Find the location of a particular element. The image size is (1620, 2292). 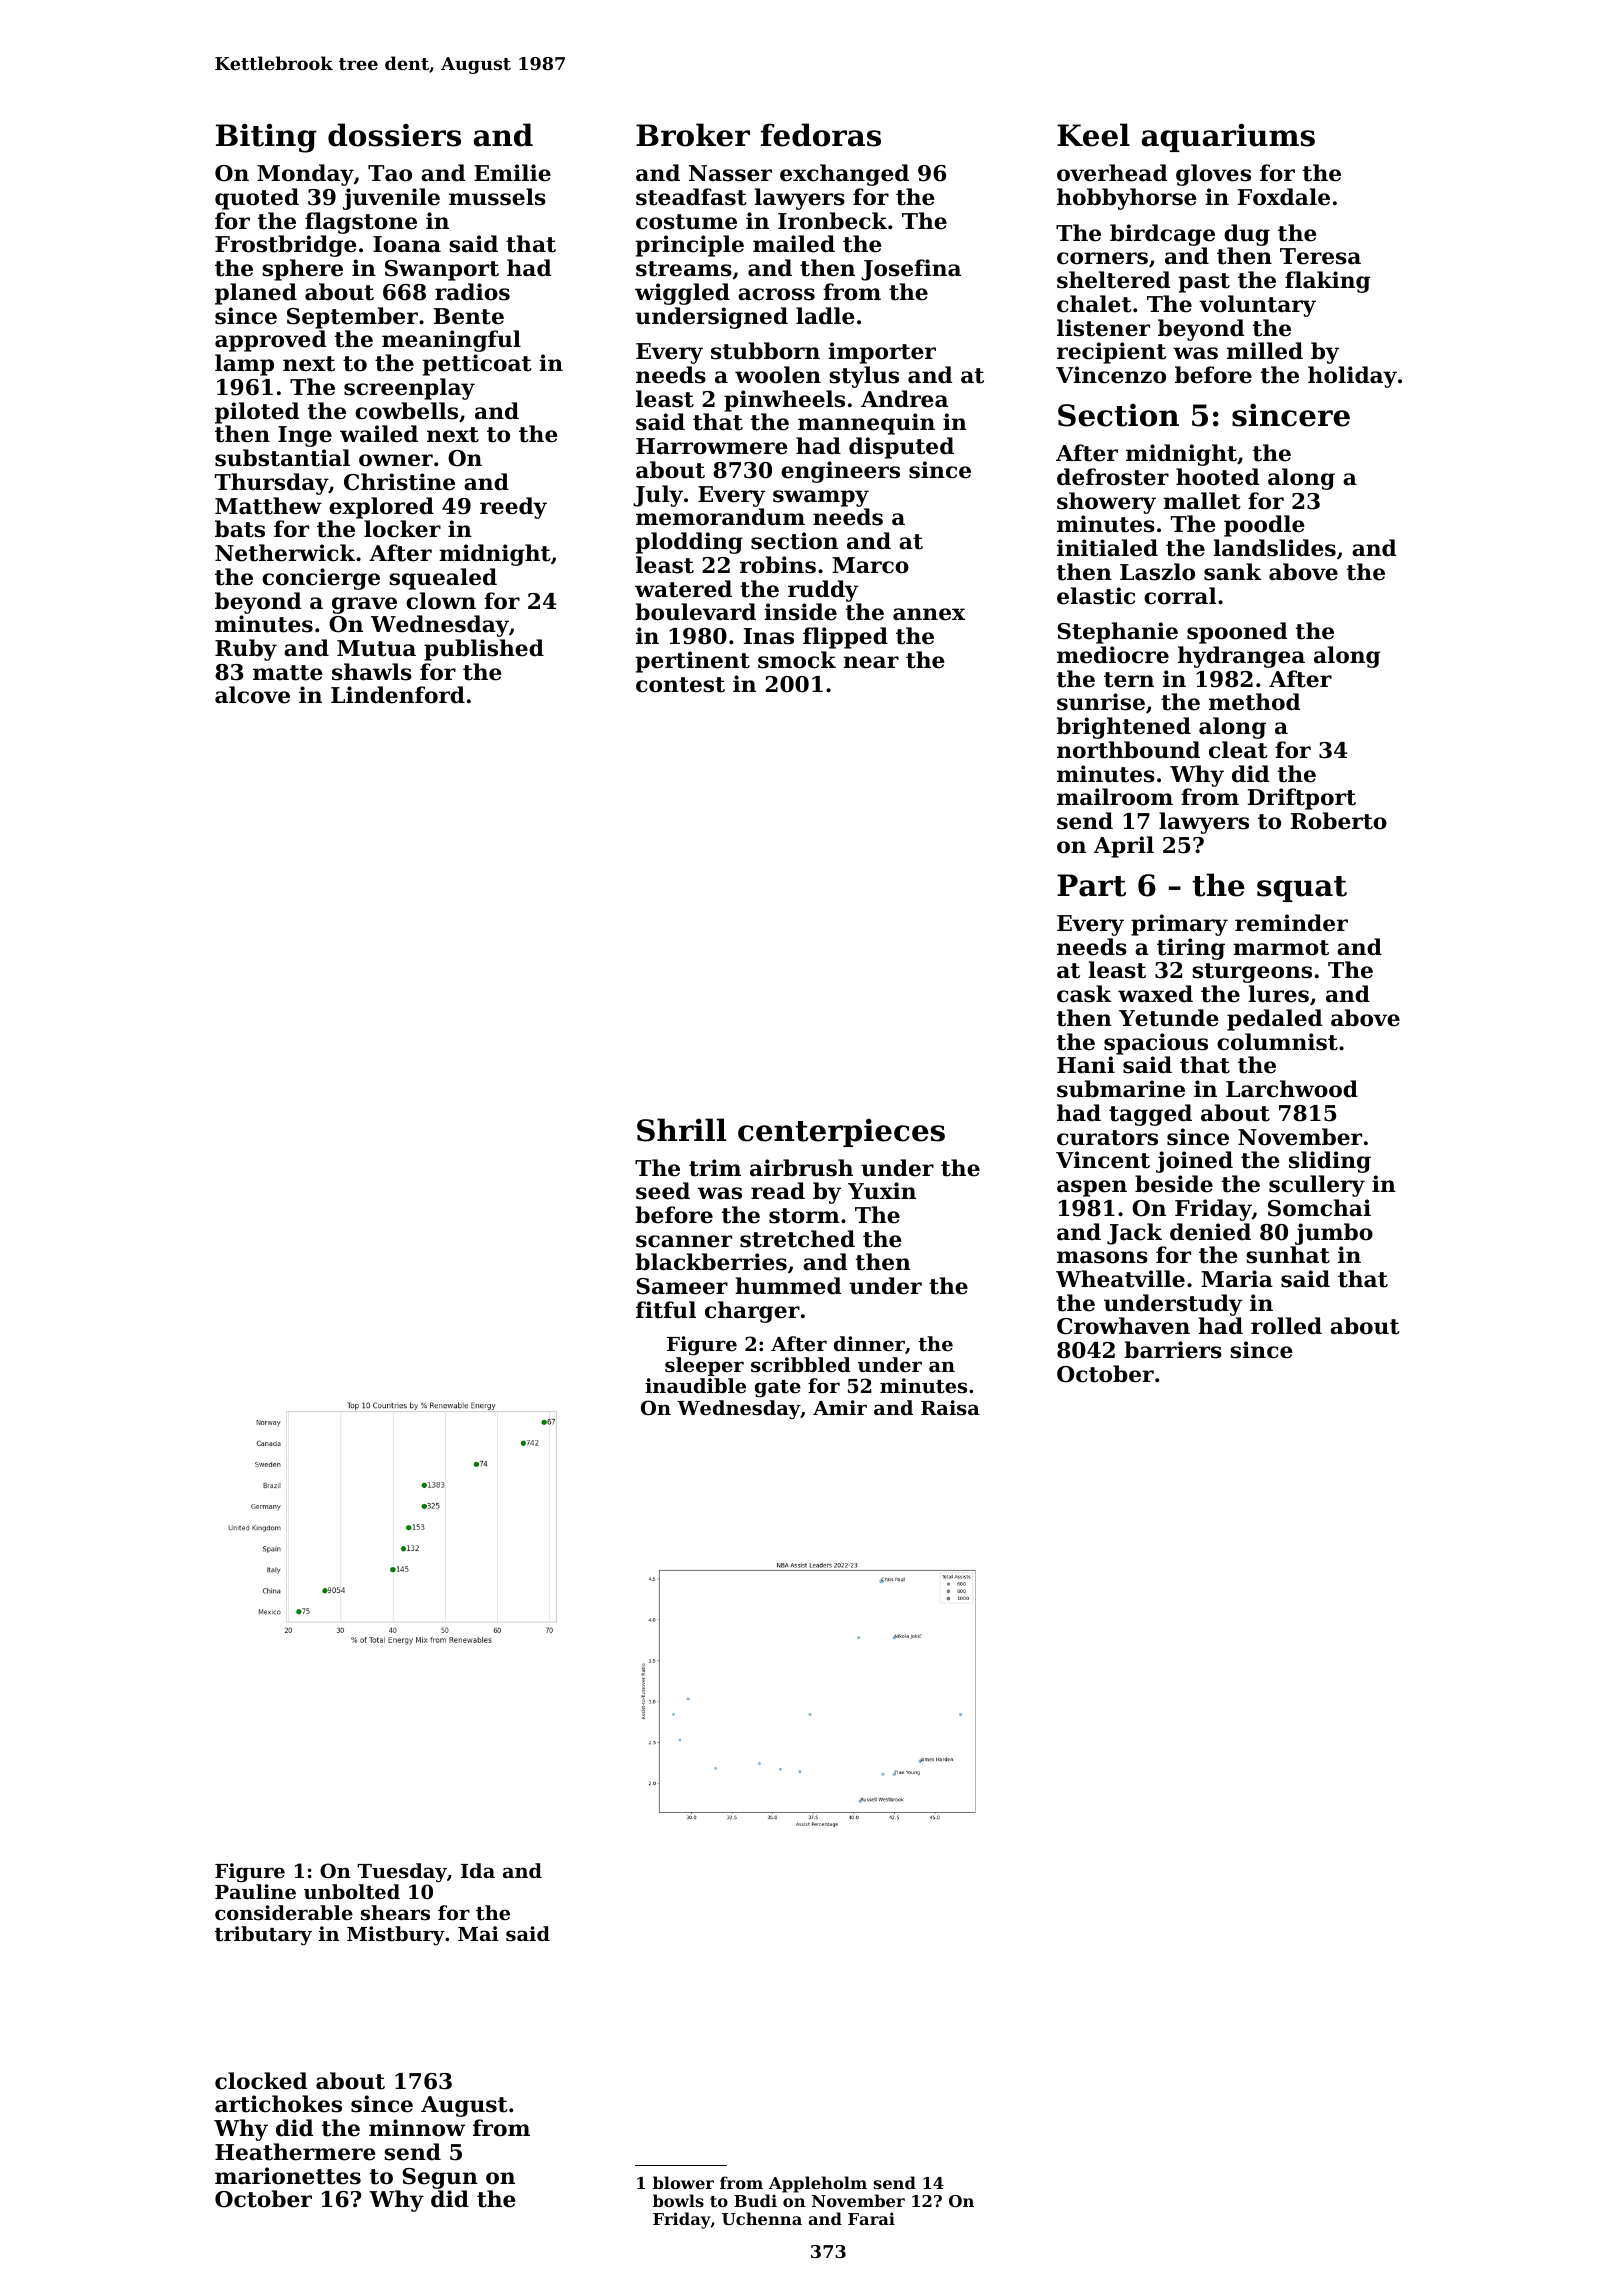

Raisa is located at coordinates (950, 1408).
